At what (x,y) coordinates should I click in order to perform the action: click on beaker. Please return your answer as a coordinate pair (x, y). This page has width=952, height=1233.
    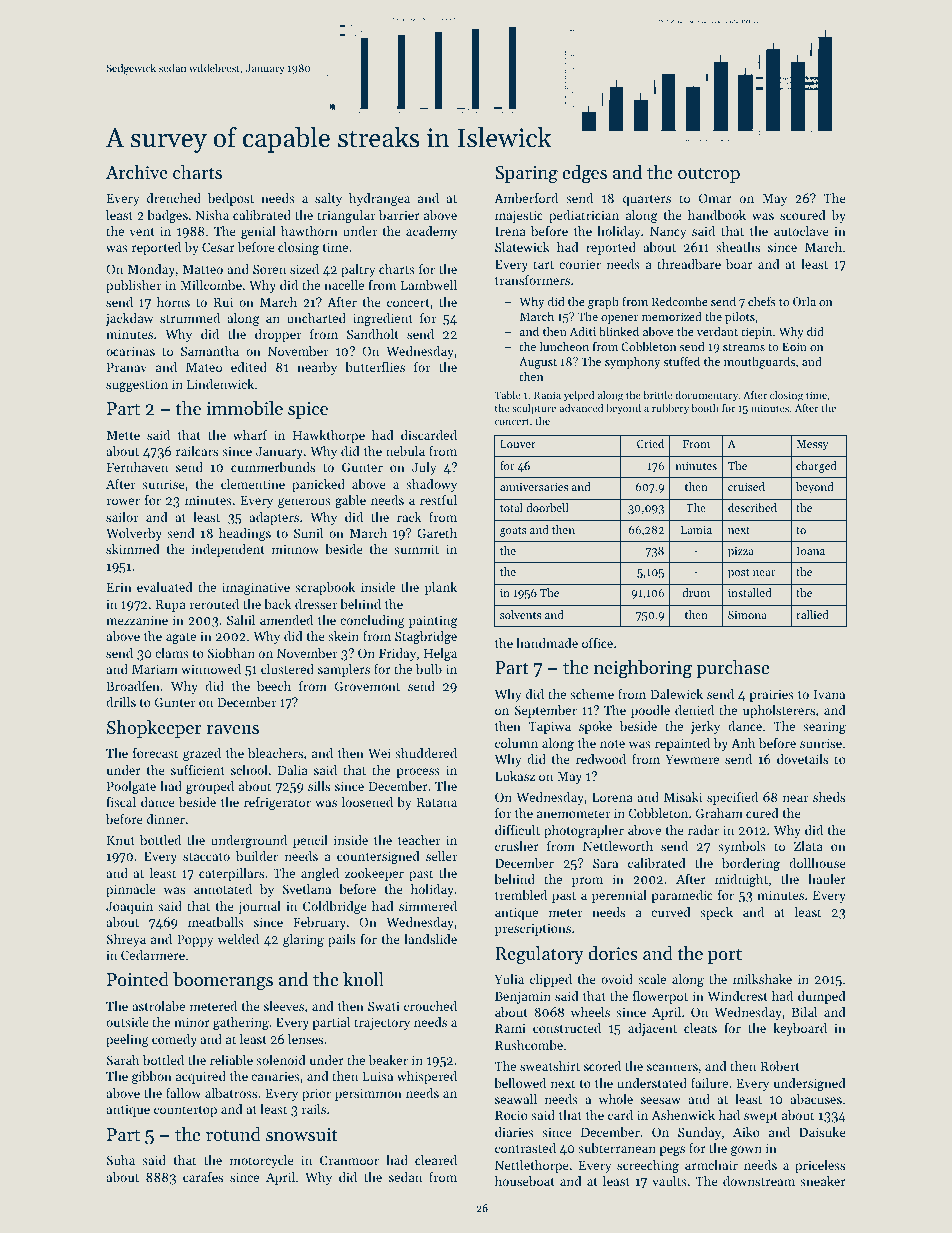
    Looking at the image, I should click on (388, 1060).
